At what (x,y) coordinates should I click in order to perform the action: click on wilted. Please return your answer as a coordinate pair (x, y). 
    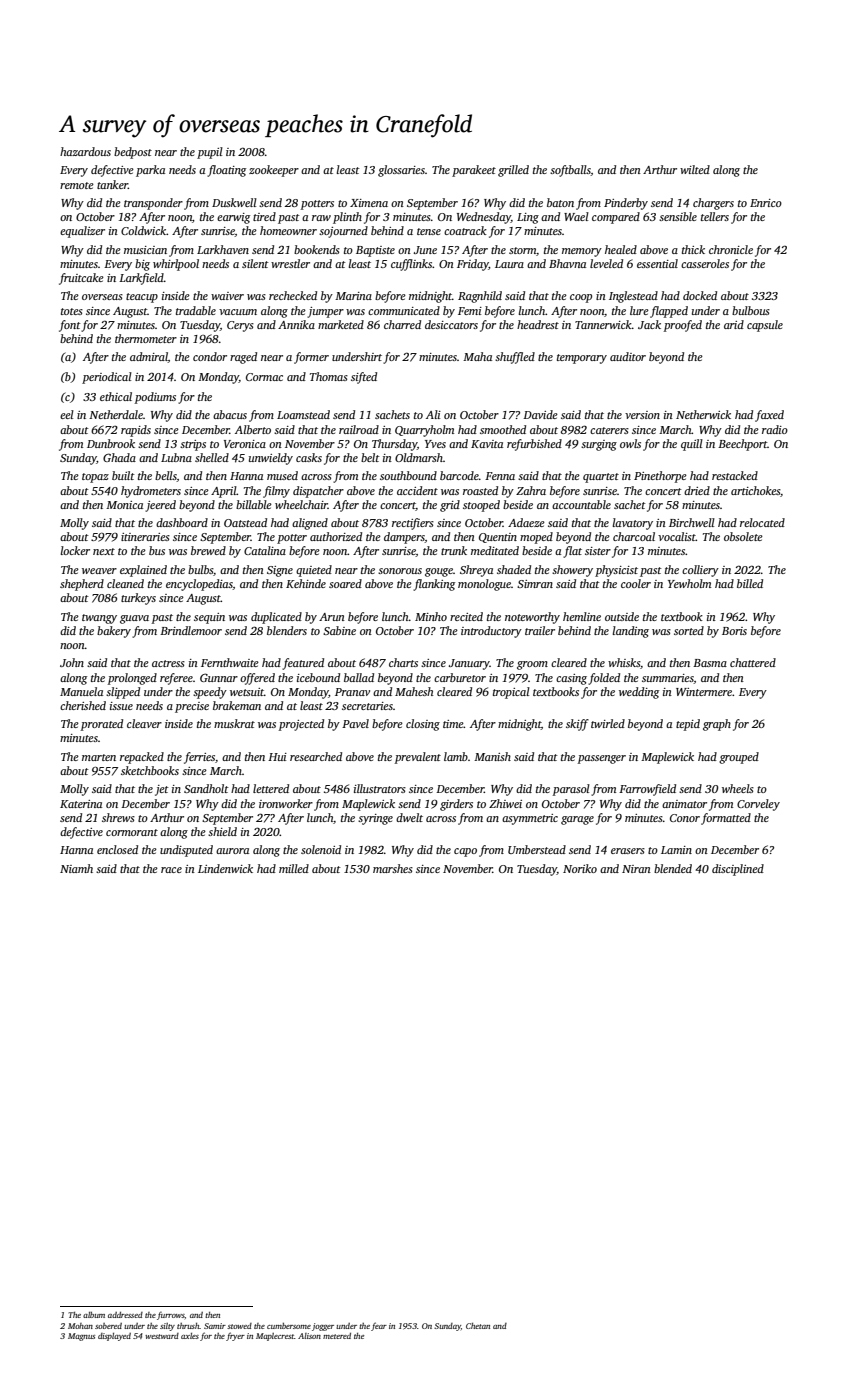
    Looking at the image, I should click on (695, 169).
